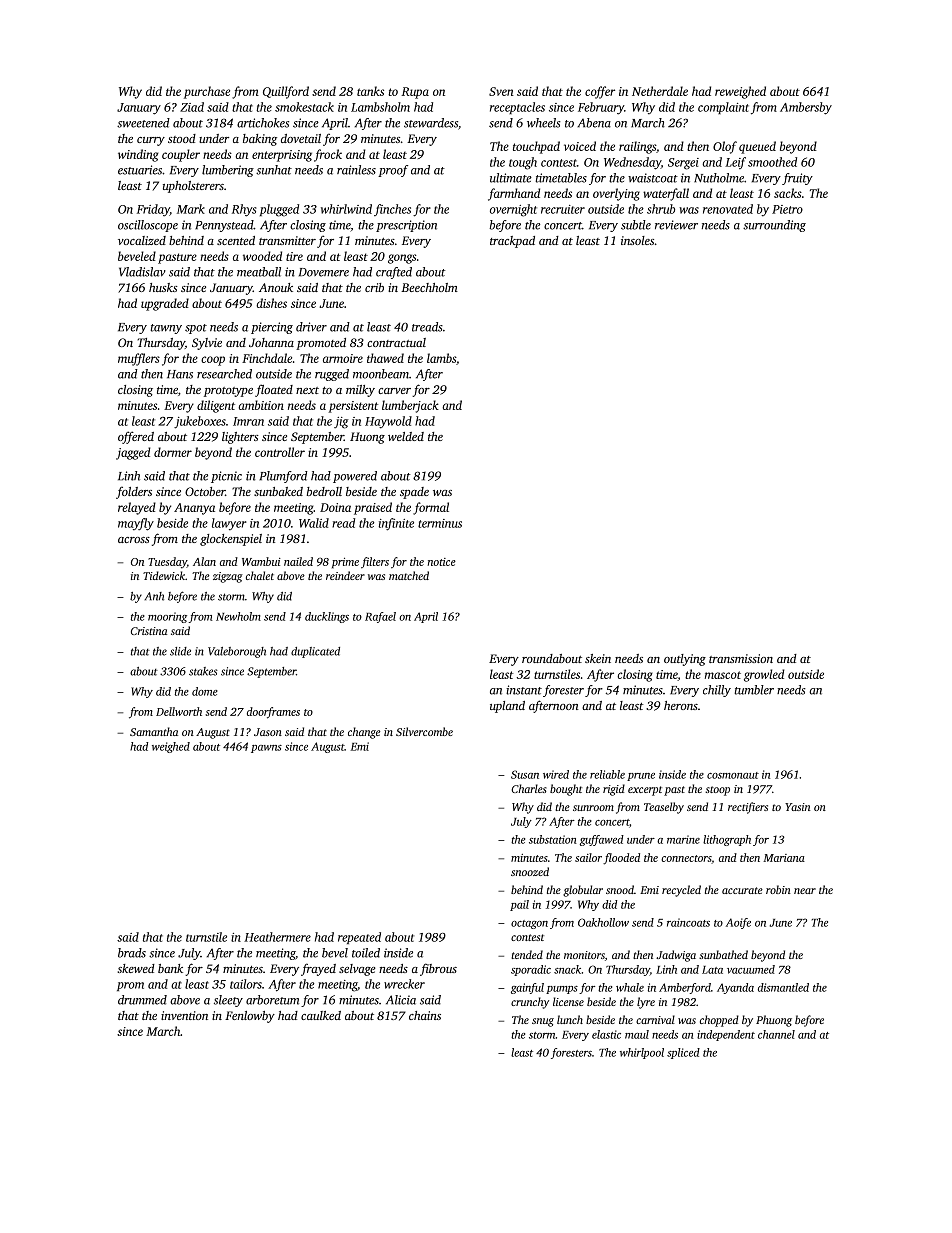 The height and width of the page is (1233, 952). What do you see at coordinates (272, 328) in the page?
I see `piercing` at bounding box center [272, 328].
